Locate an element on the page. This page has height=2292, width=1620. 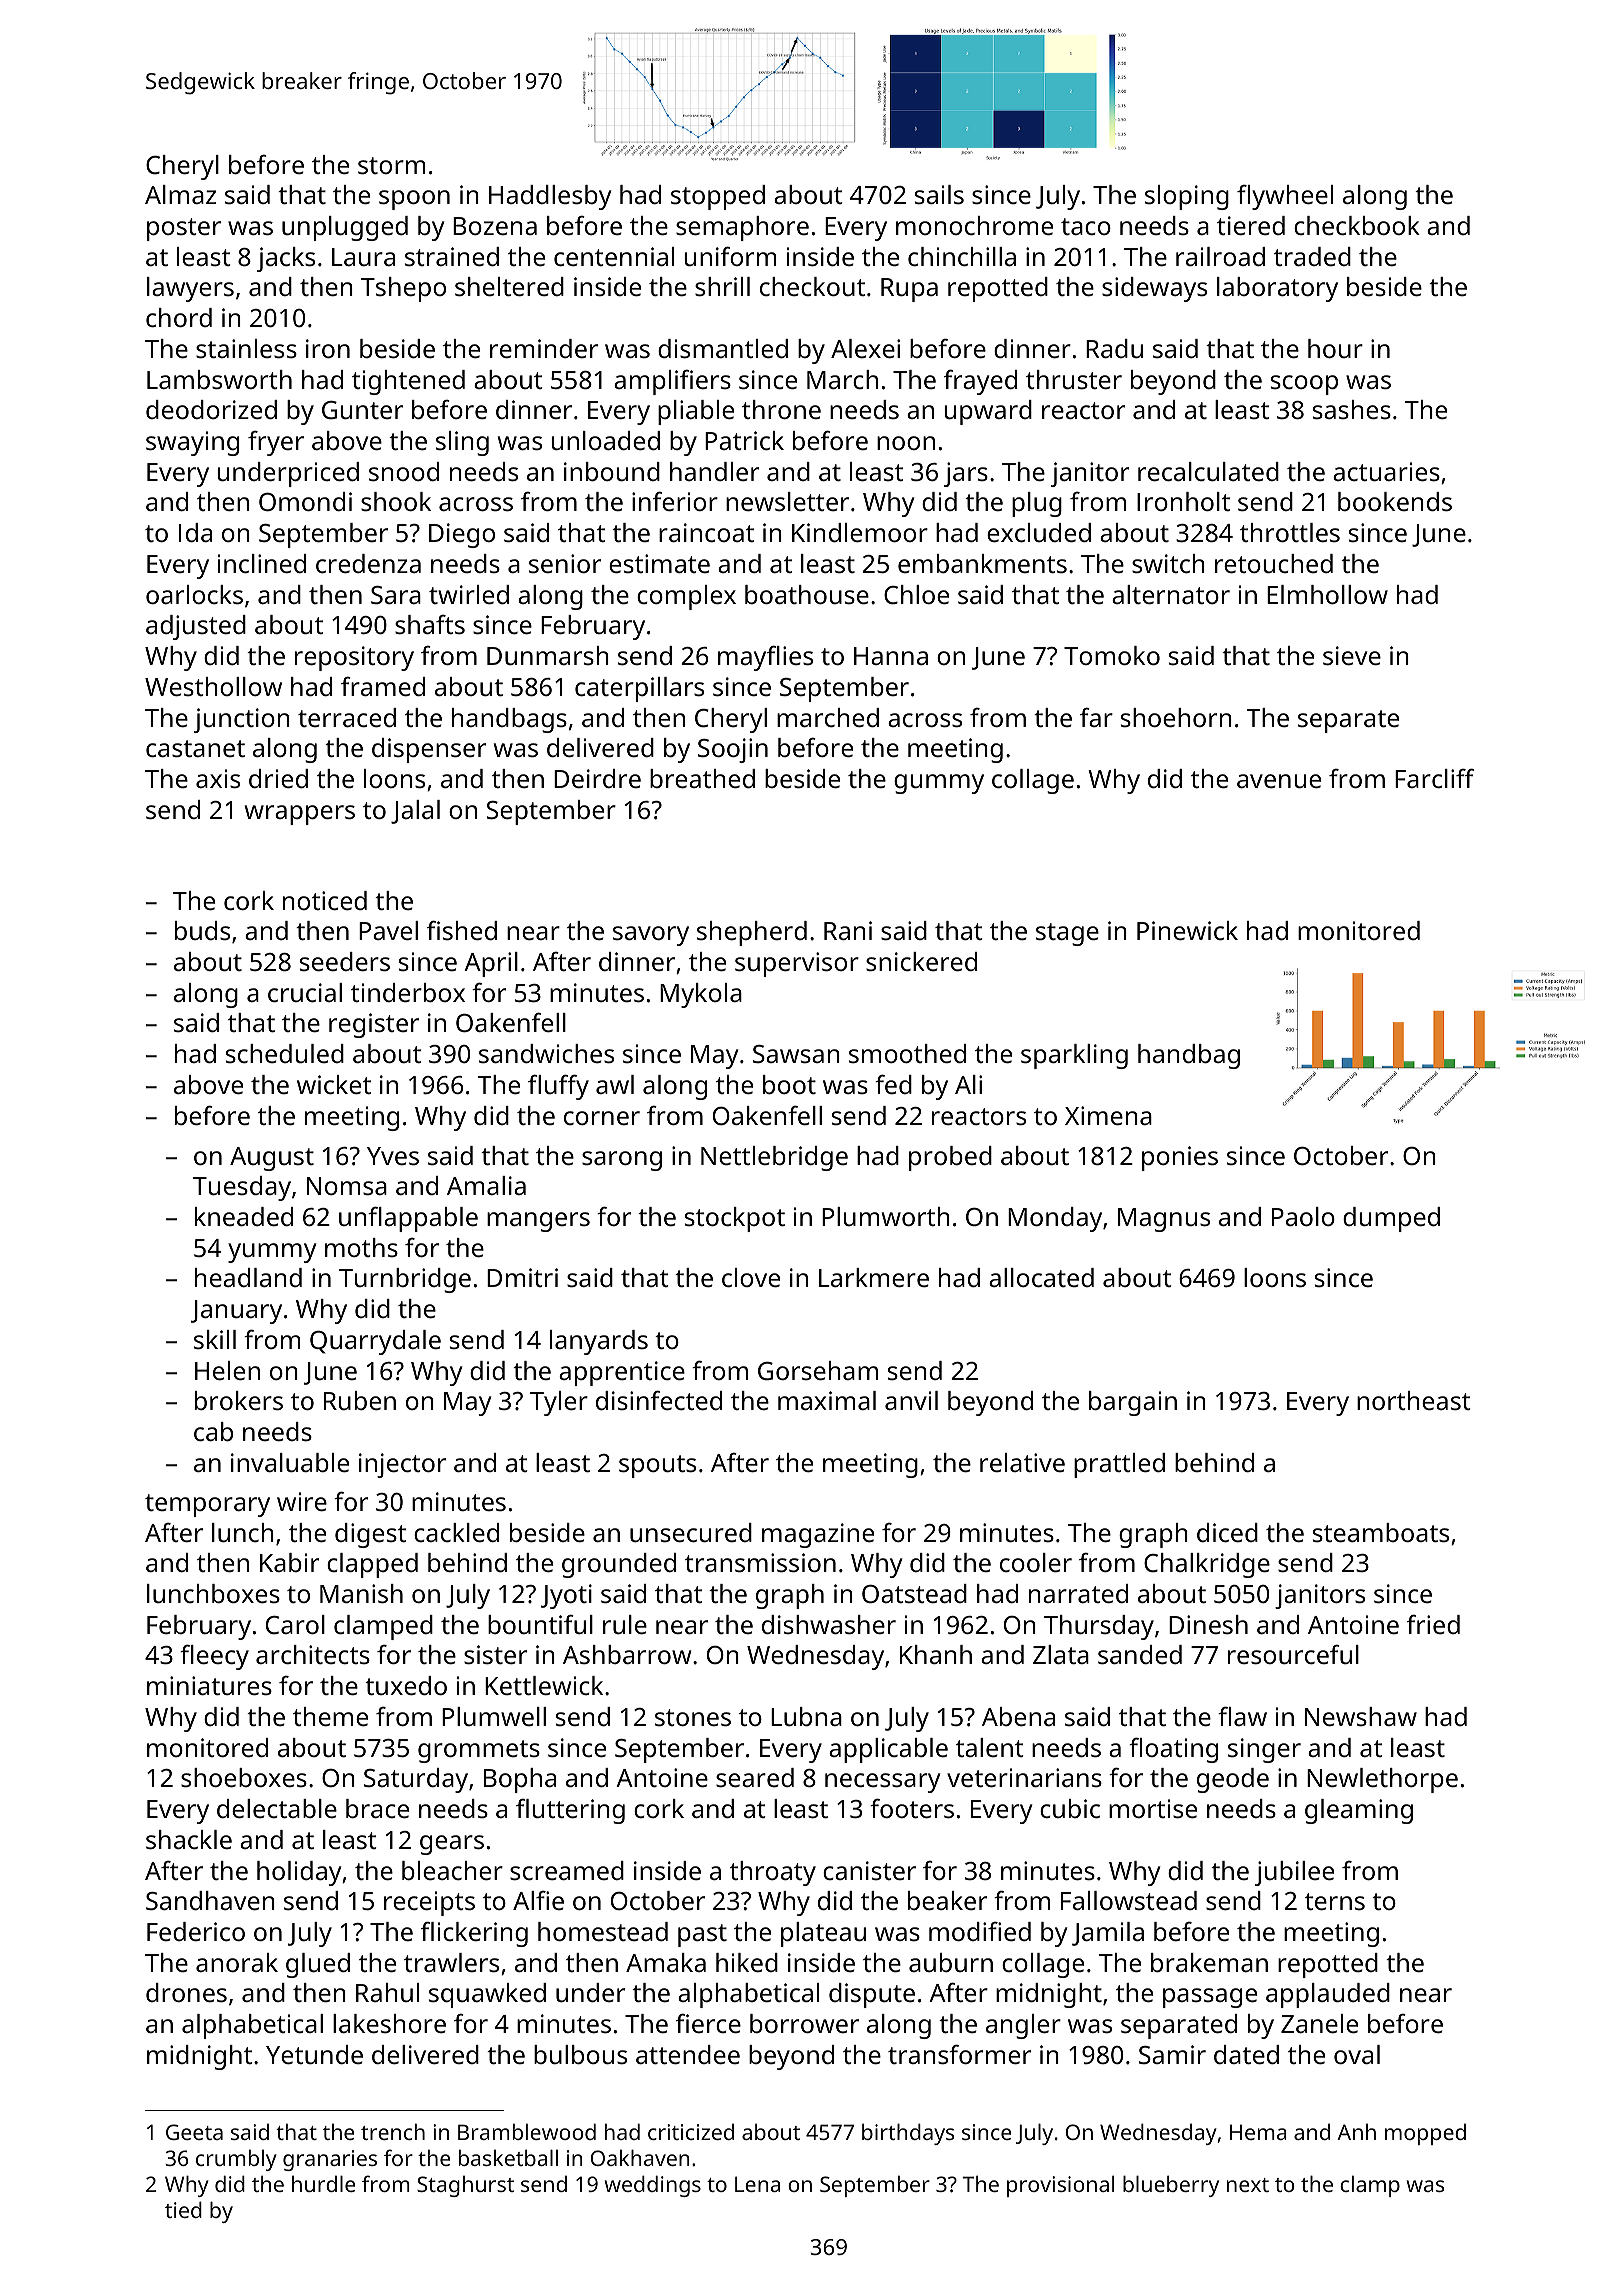
Larkmere is located at coordinates (874, 1277).
